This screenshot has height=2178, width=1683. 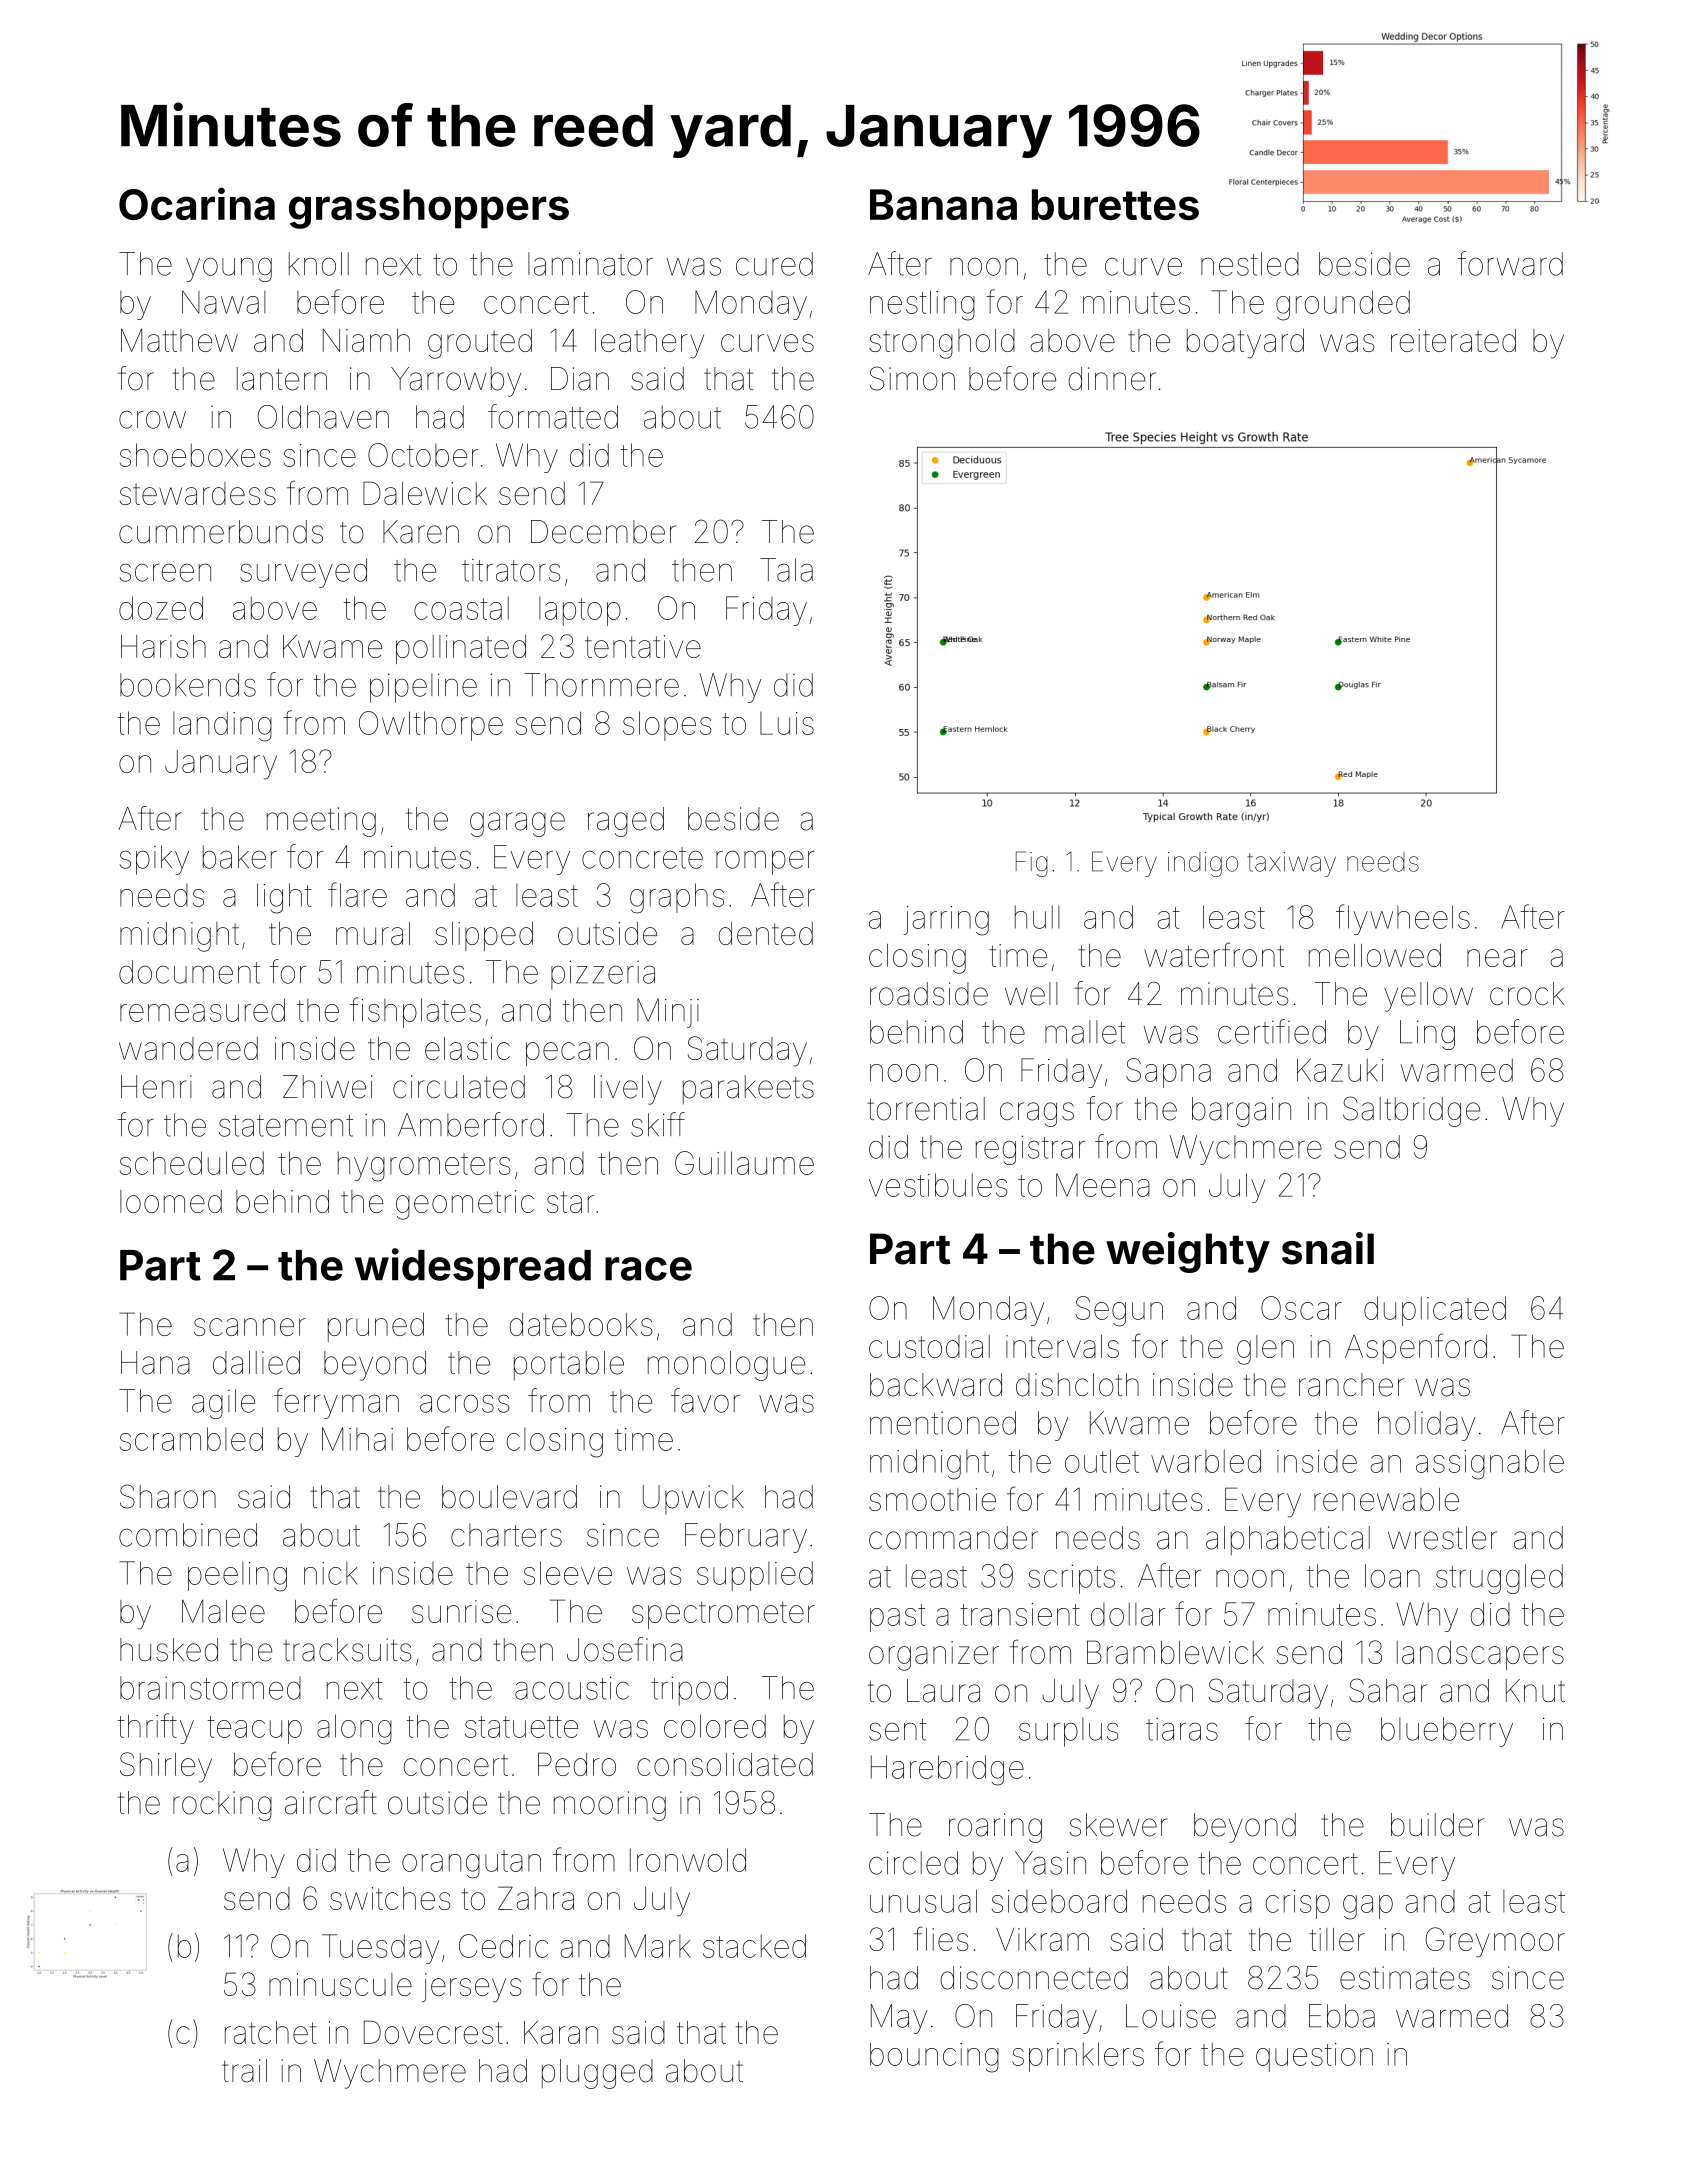 What do you see at coordinates (1291, 864) in the screenshot?
I see `taxiway` at bounding box center [1291, 864].
